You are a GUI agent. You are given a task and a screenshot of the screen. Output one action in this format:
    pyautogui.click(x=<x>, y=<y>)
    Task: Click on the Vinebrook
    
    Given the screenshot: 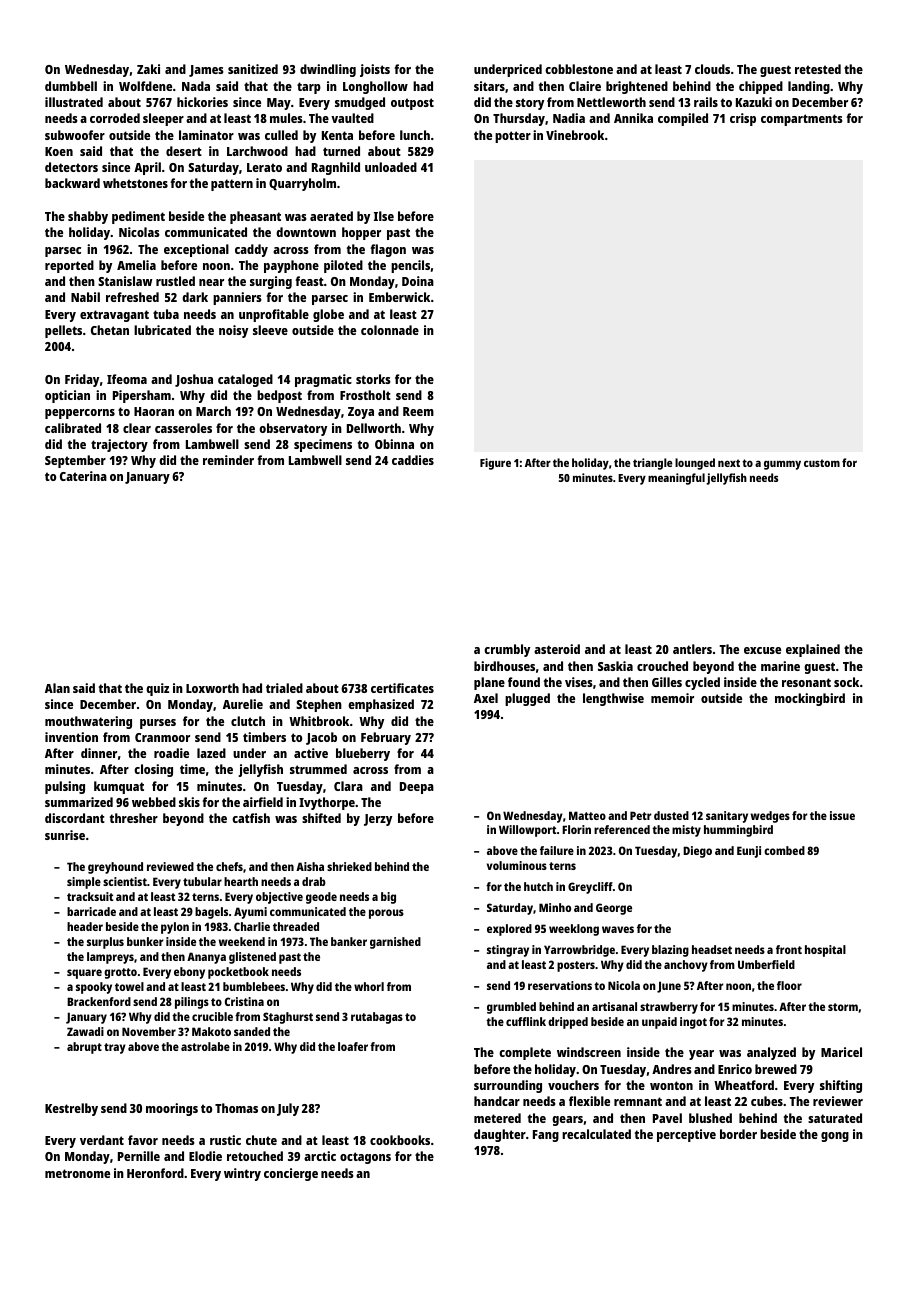 What is the action you would take?
    pyautogui.click(x=575, y=135)
